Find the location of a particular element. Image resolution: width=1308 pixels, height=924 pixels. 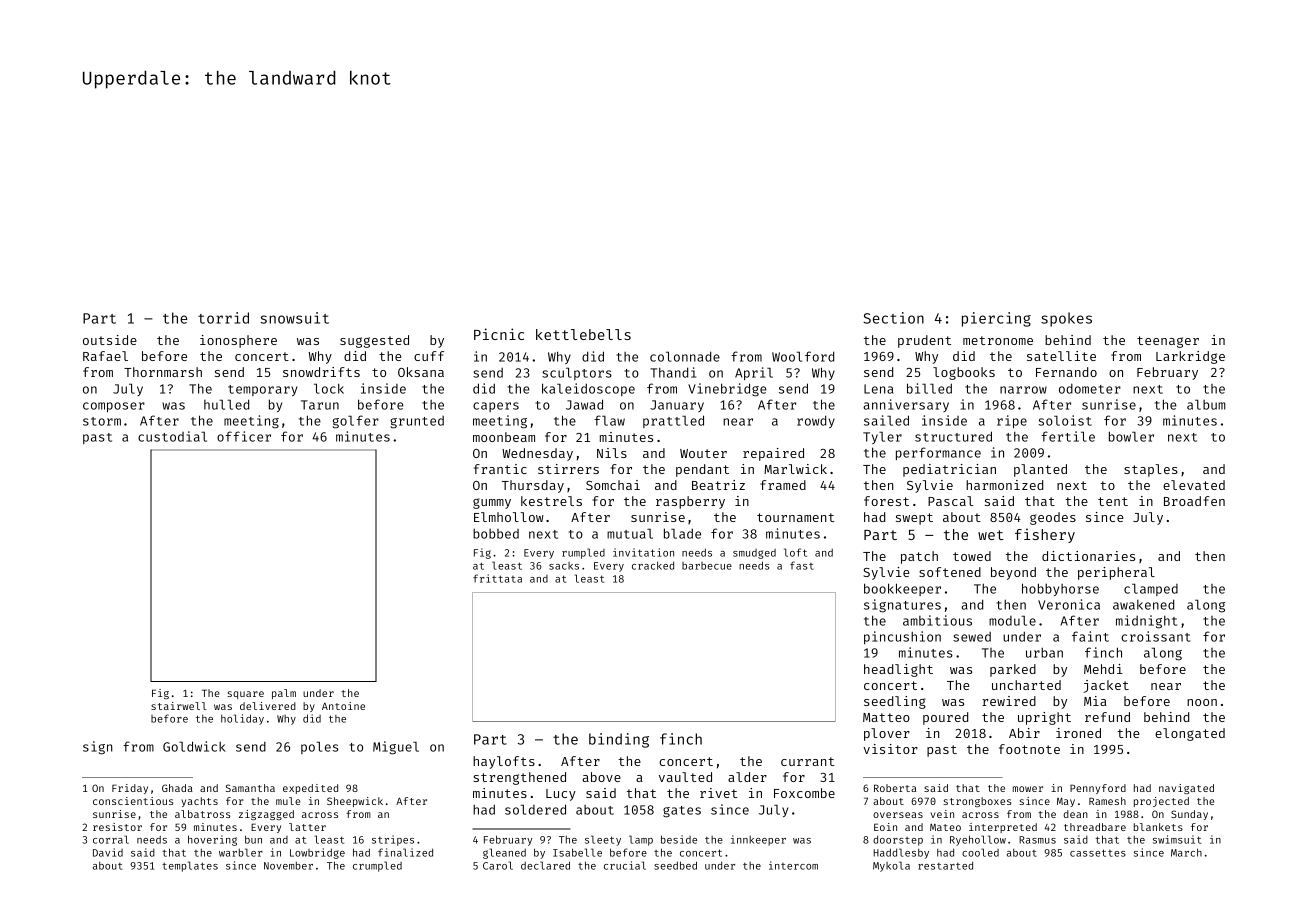

Elmhollow is located at coordinates (509, 517).
